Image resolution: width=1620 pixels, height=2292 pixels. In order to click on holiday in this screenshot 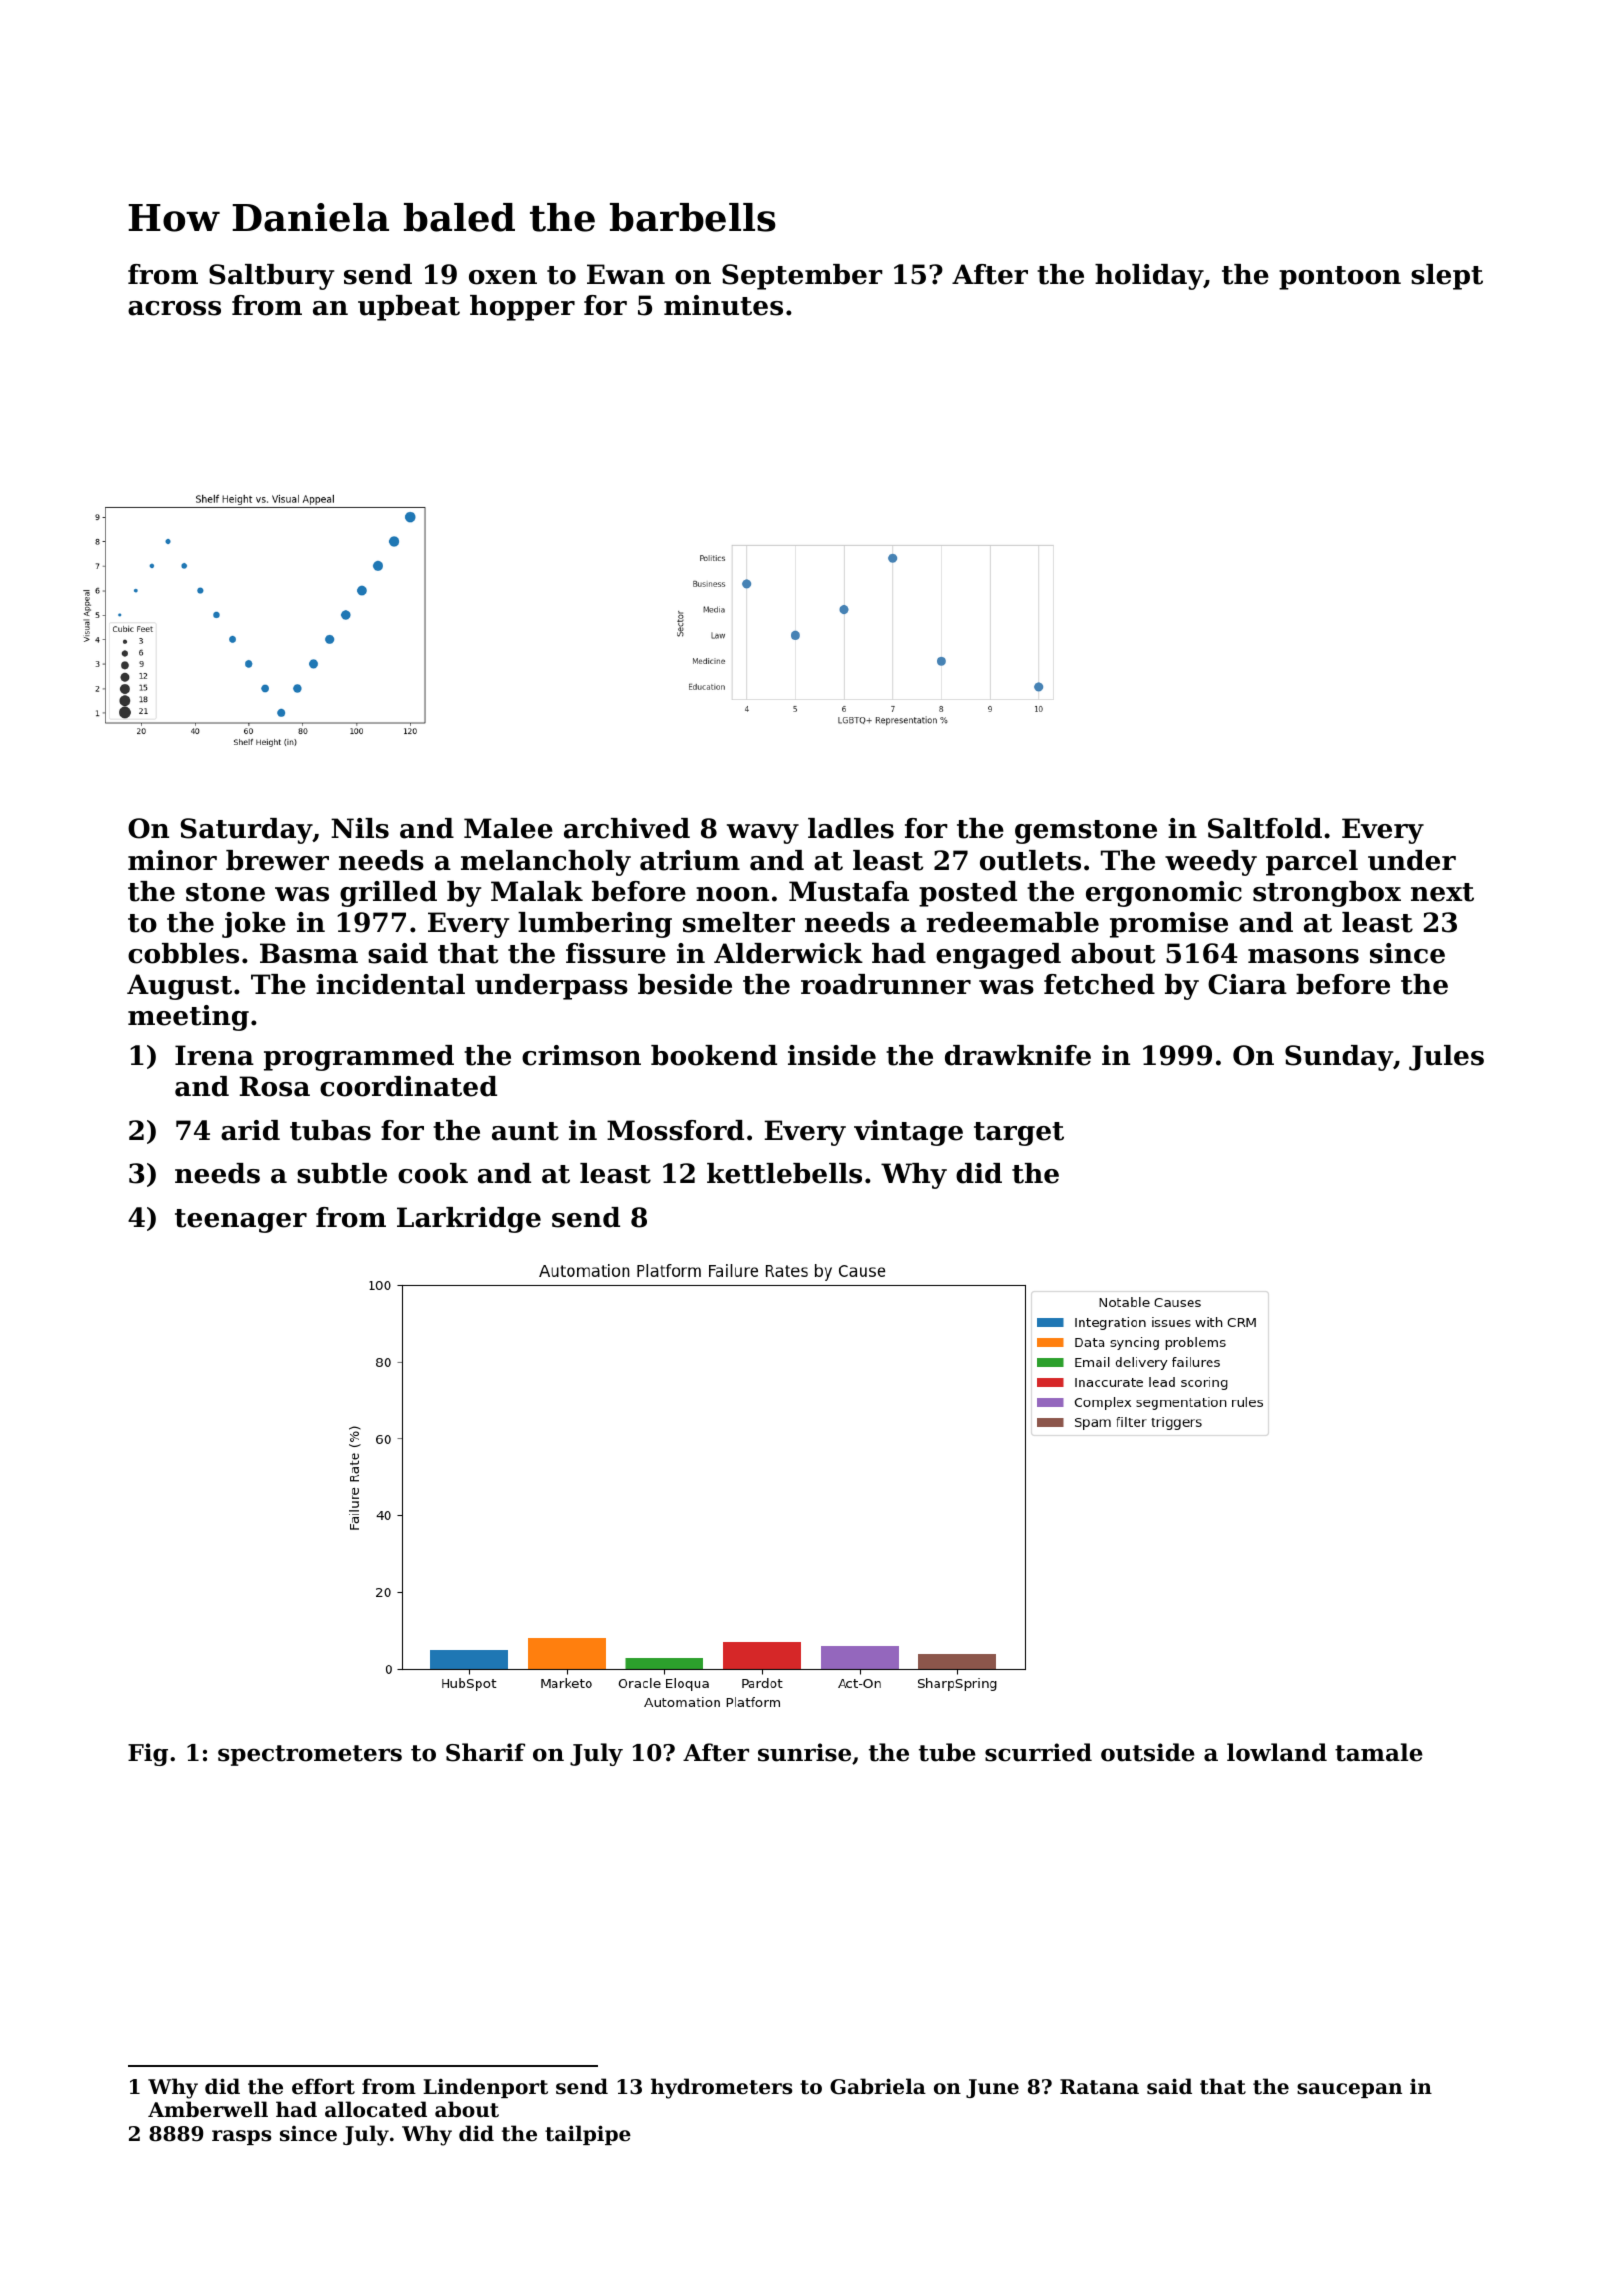, I will do `click(1149, 277)`.
